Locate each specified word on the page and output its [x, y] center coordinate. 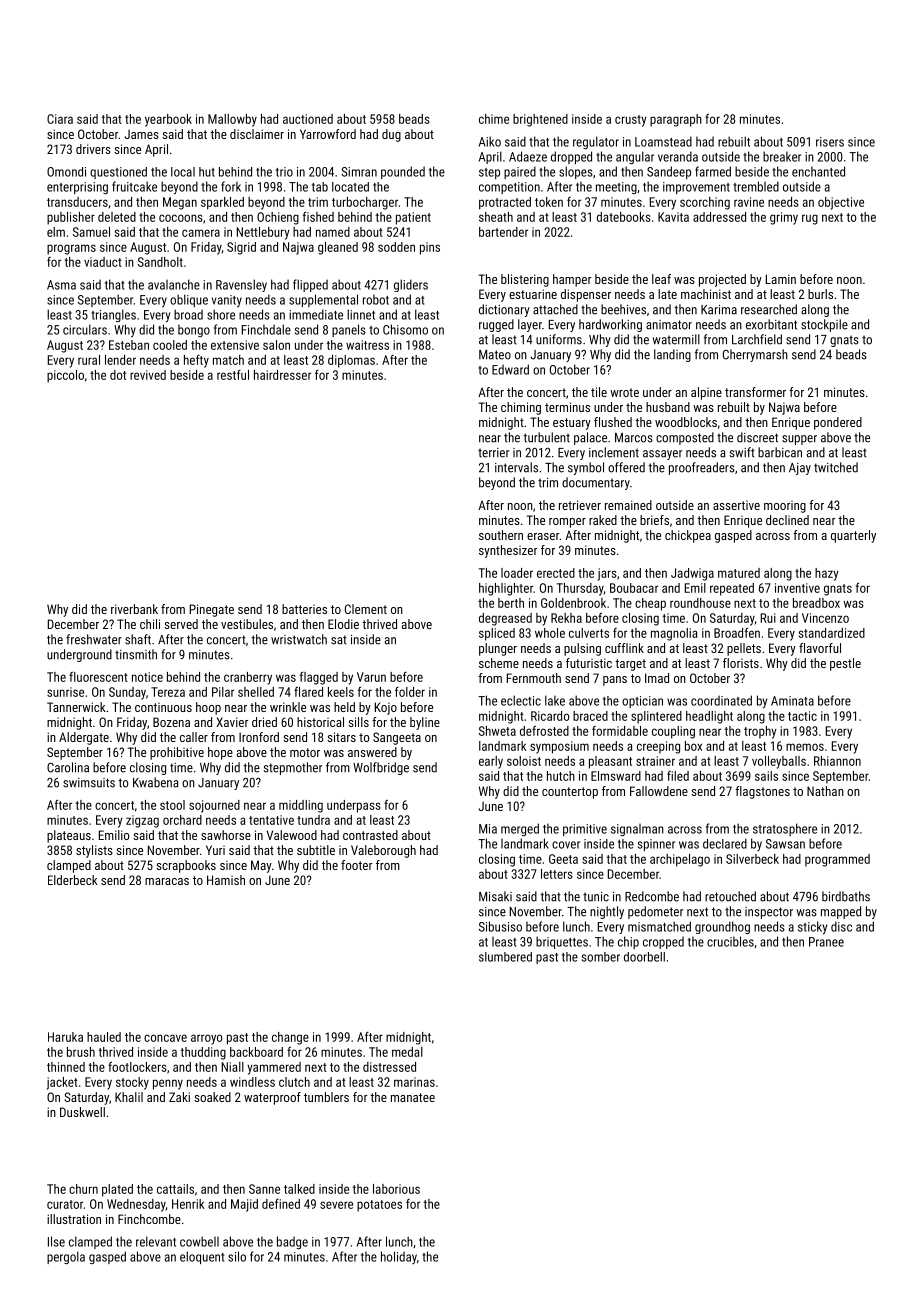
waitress [367, 345]
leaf [661, 279]
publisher [71, 218]
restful [233, 375]
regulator [596, 142]
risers [830, 142]
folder [410, 692]
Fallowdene [659, 791]
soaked [212, 1097]
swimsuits [89, 783]
